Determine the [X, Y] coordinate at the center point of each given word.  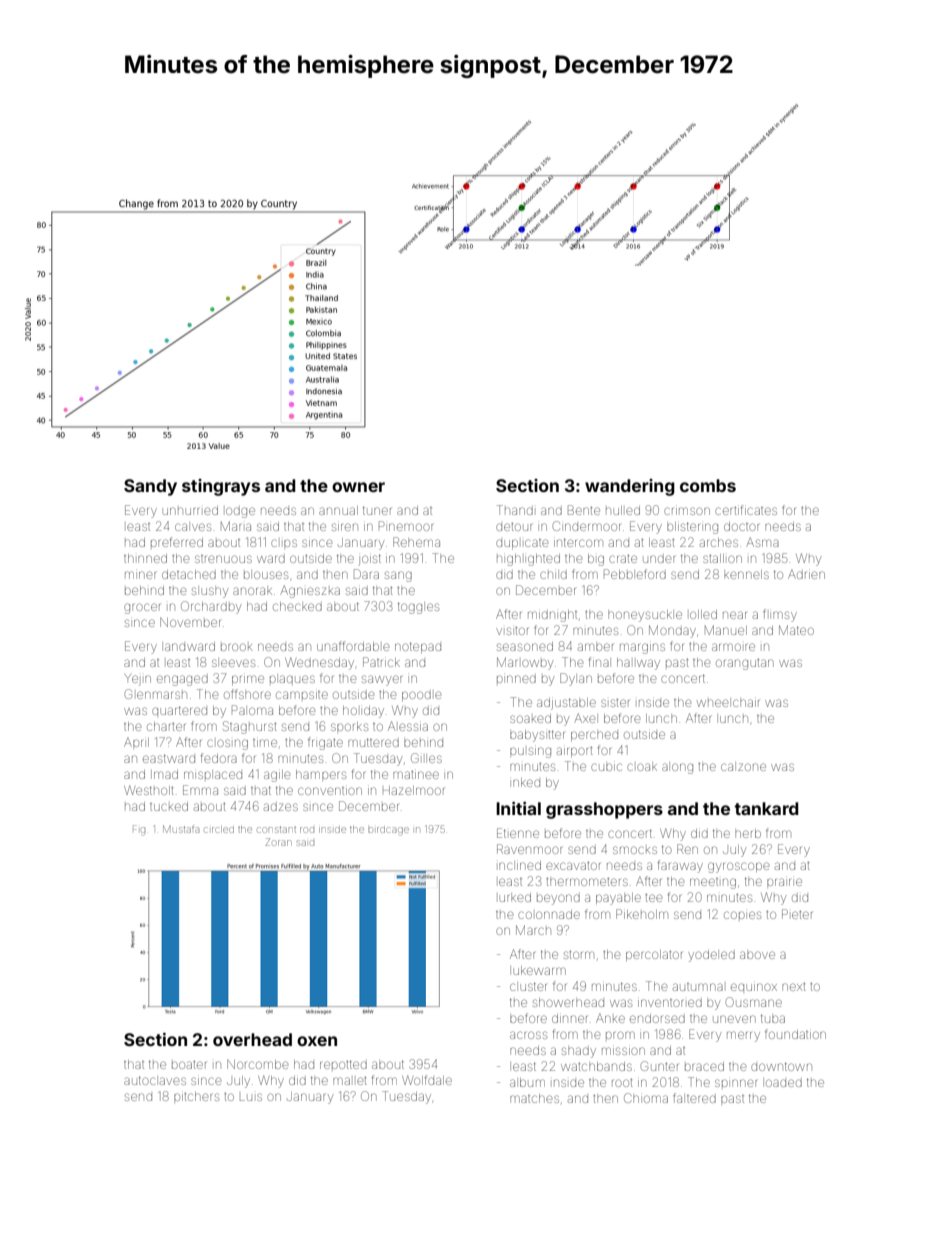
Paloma [252, 710]
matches [534, 1098]
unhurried [190, 510]
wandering [630, 487]
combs [708, 485]
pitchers [196, 1096]
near [735, 615]
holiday [363, 712]
